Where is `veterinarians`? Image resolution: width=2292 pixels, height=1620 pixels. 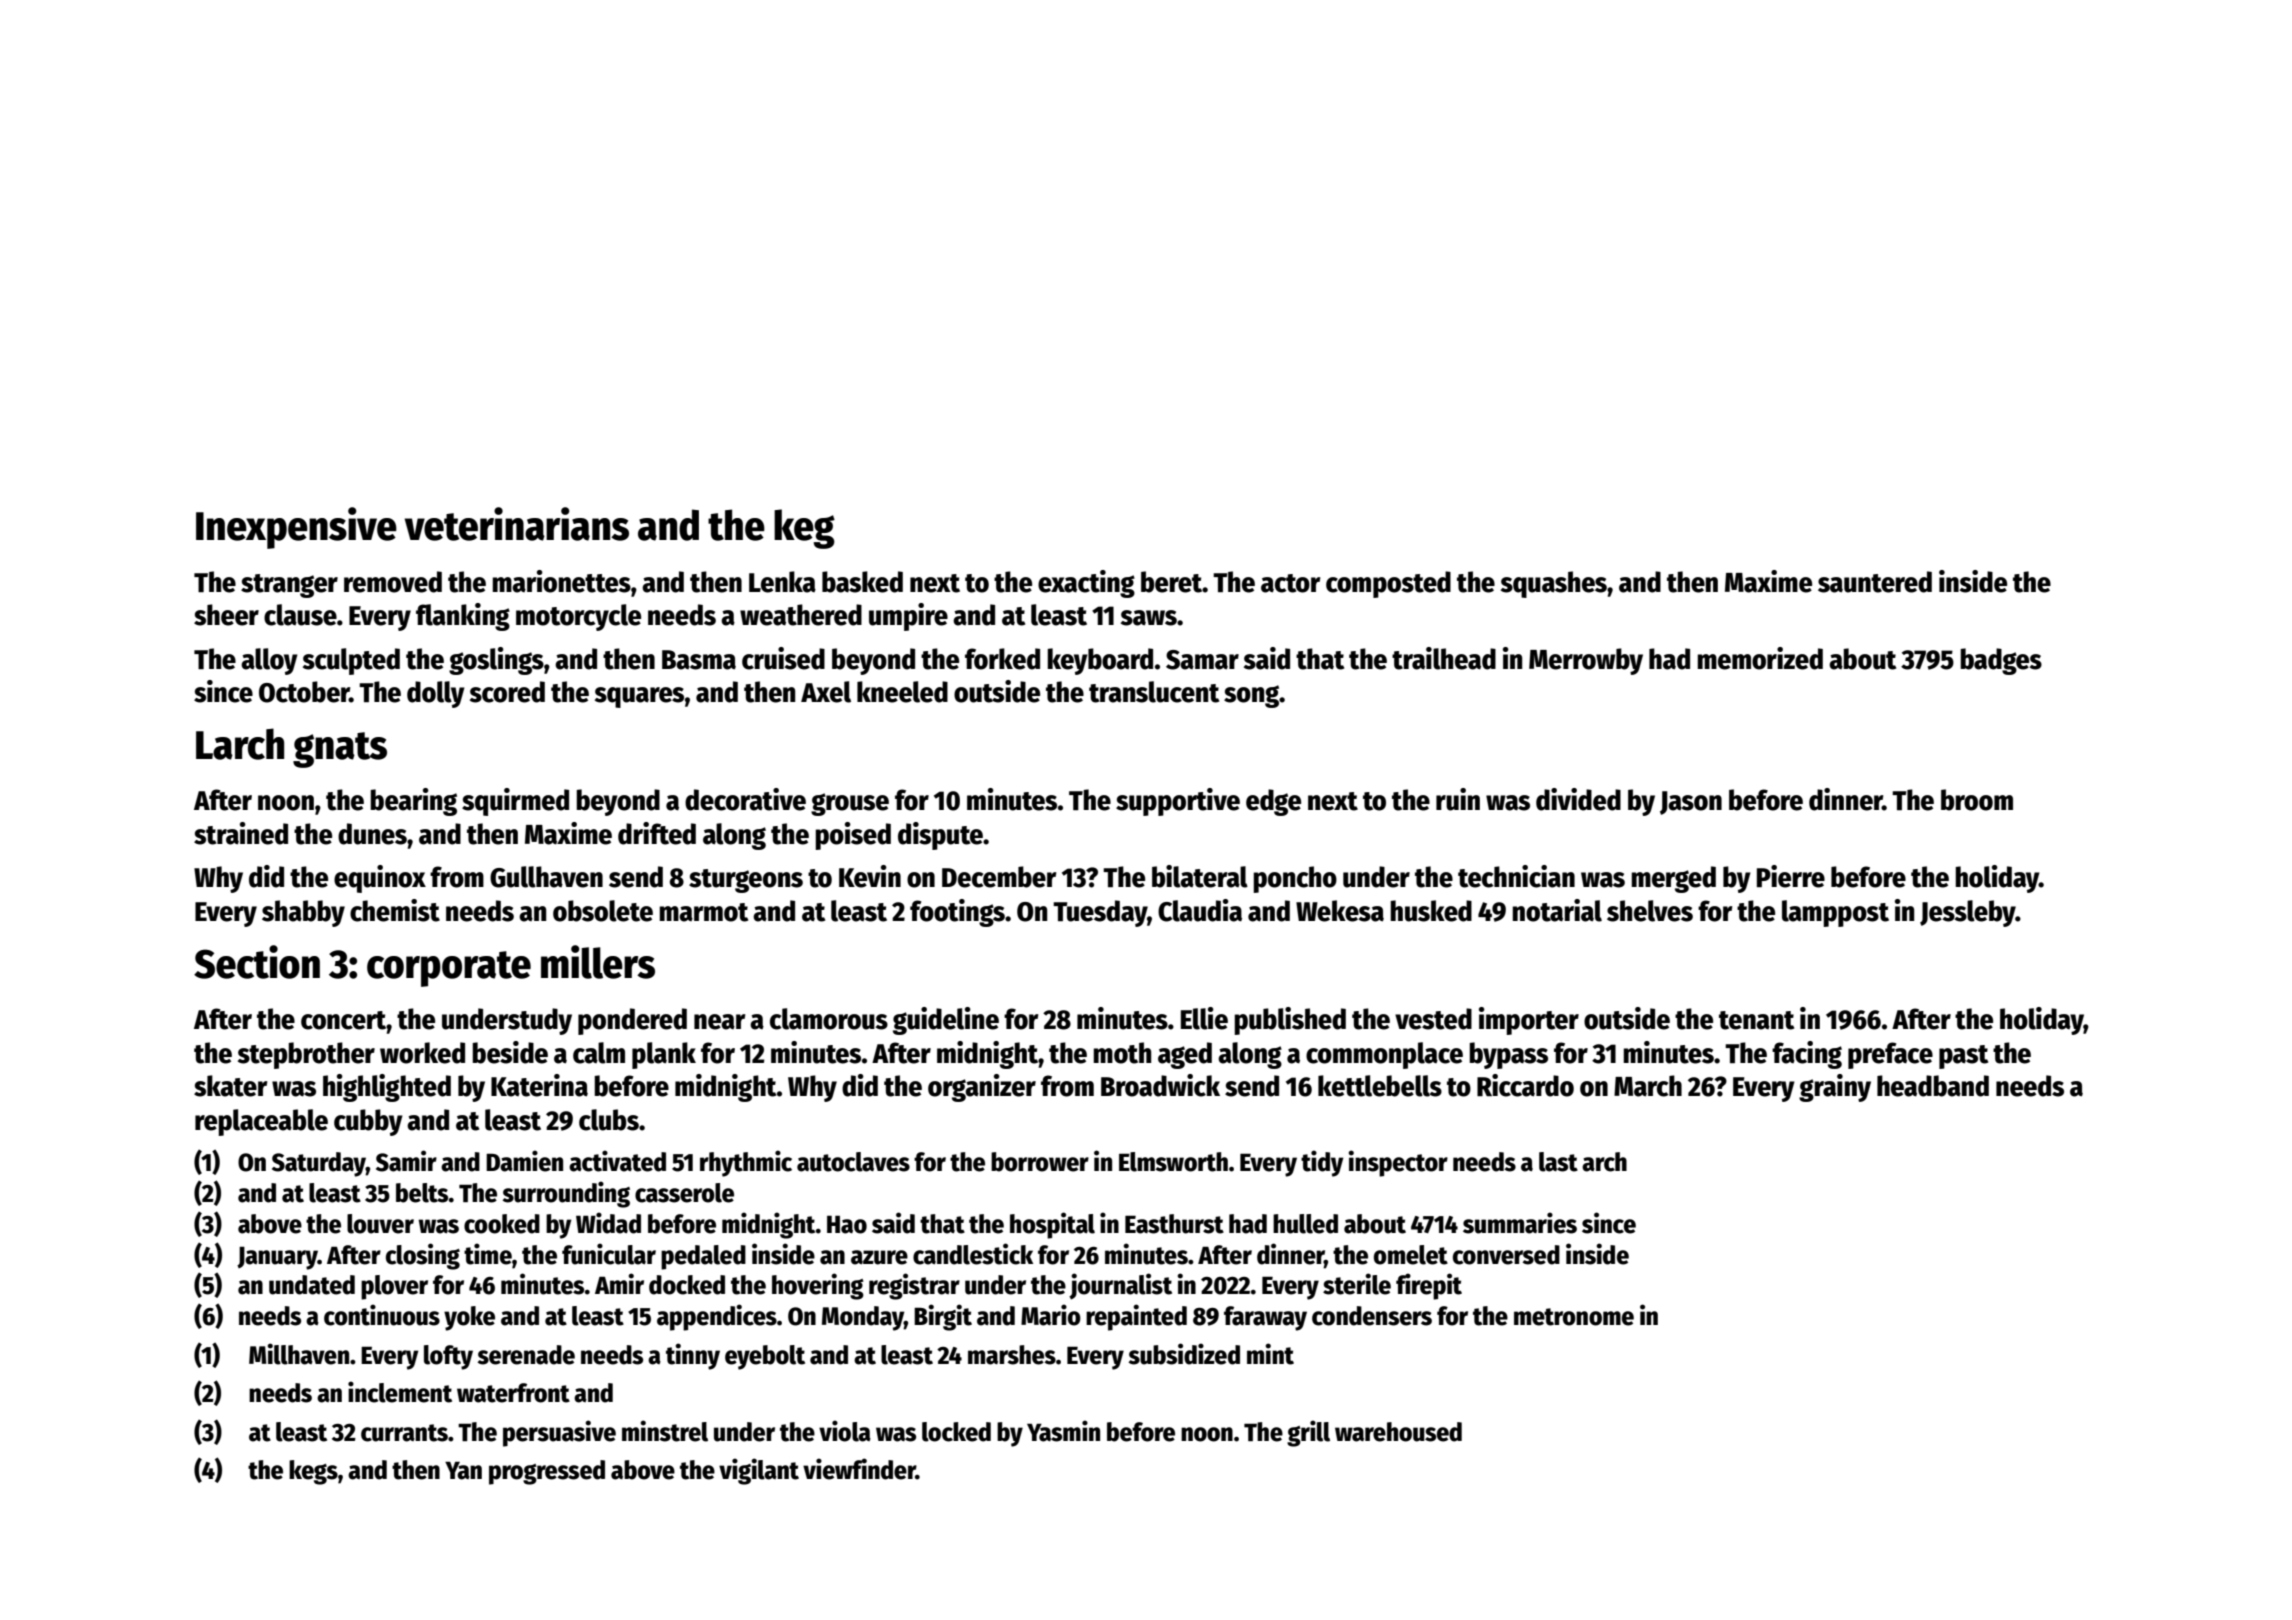
veterinarians is located at coordinates (516, 524).
